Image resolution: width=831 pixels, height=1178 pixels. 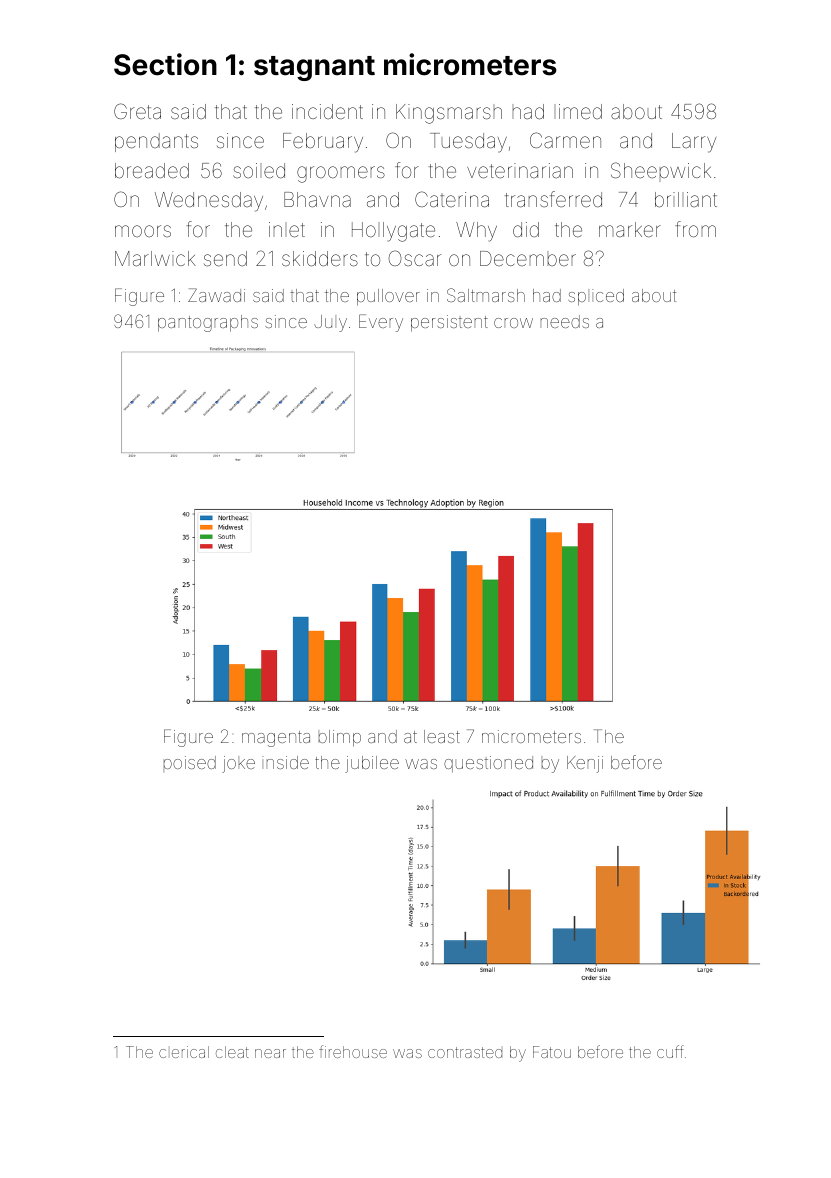 I want to click on Kenji, so click(x=585, y=764).
